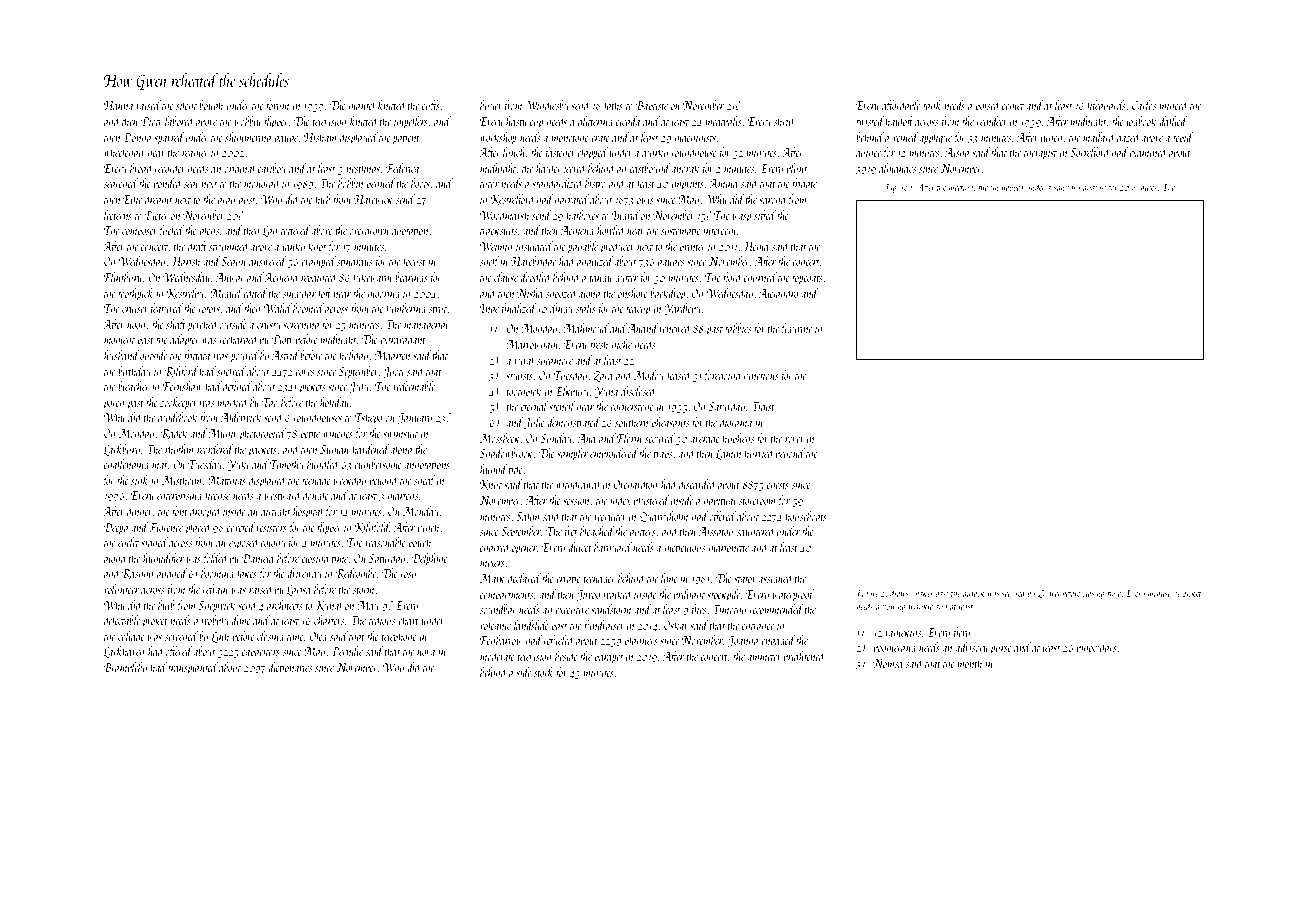  What do you see at coordinates (961, 188) in the screenshot?
I see `meeting` at bounding box center [961, 188].
